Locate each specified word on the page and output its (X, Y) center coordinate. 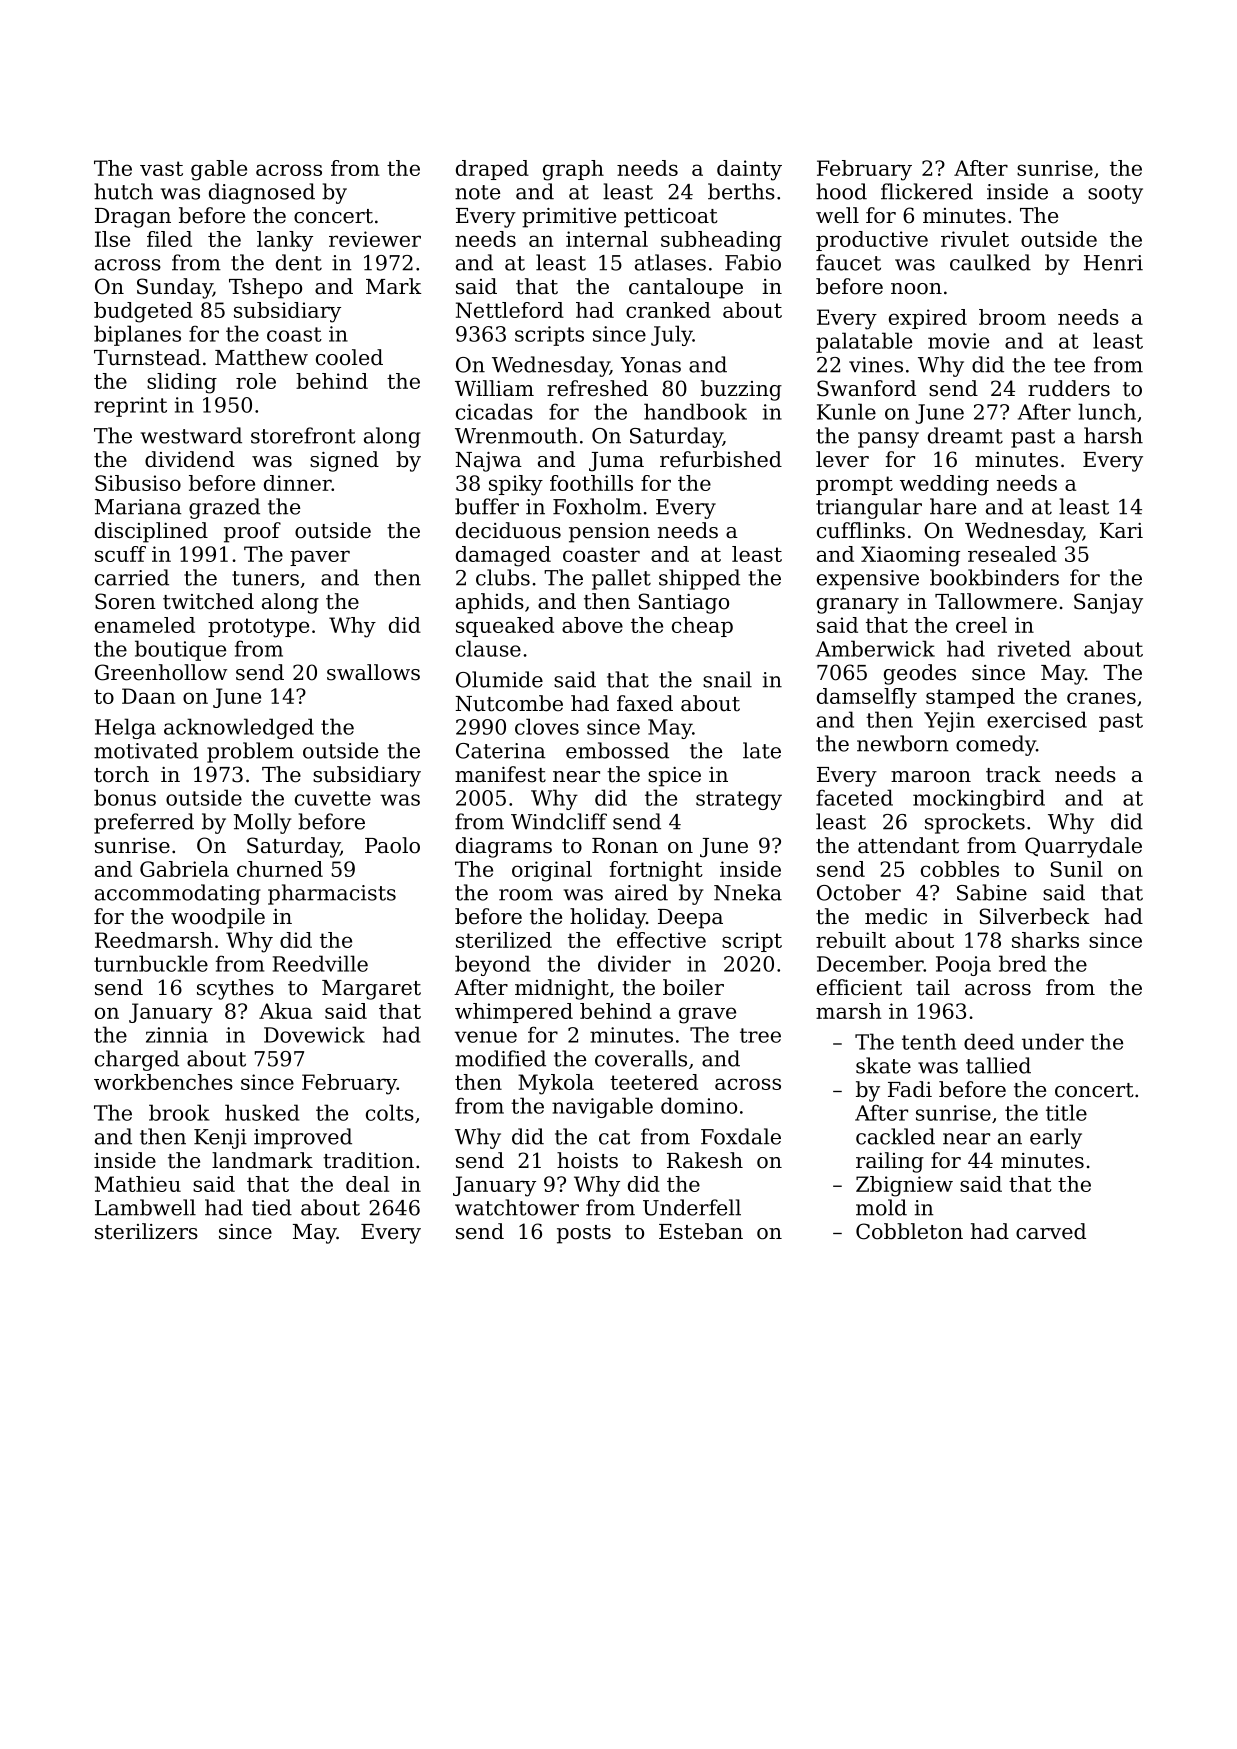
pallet (621, 579)
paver (320, 558)
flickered (927, 191)
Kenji (220, 1139)
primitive (569, 218)
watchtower (517, 1207)
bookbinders (994, 577)
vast (161, 168)
